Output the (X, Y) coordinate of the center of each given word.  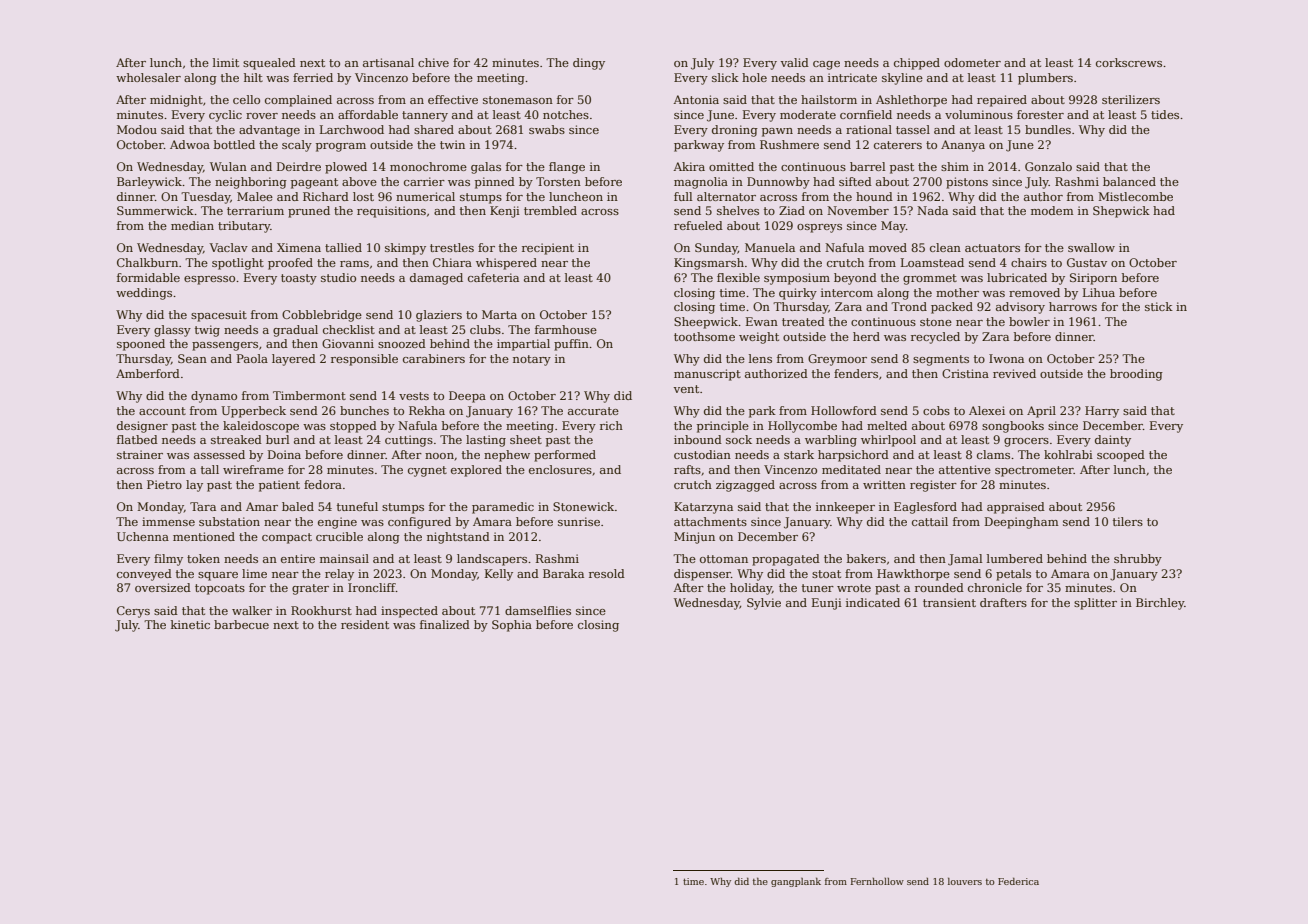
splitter (1095, 604)
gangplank (796, 882)
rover (262, 116)
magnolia (701, 183)
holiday (751, 589)
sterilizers (1131, 99)
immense (168, 521)
